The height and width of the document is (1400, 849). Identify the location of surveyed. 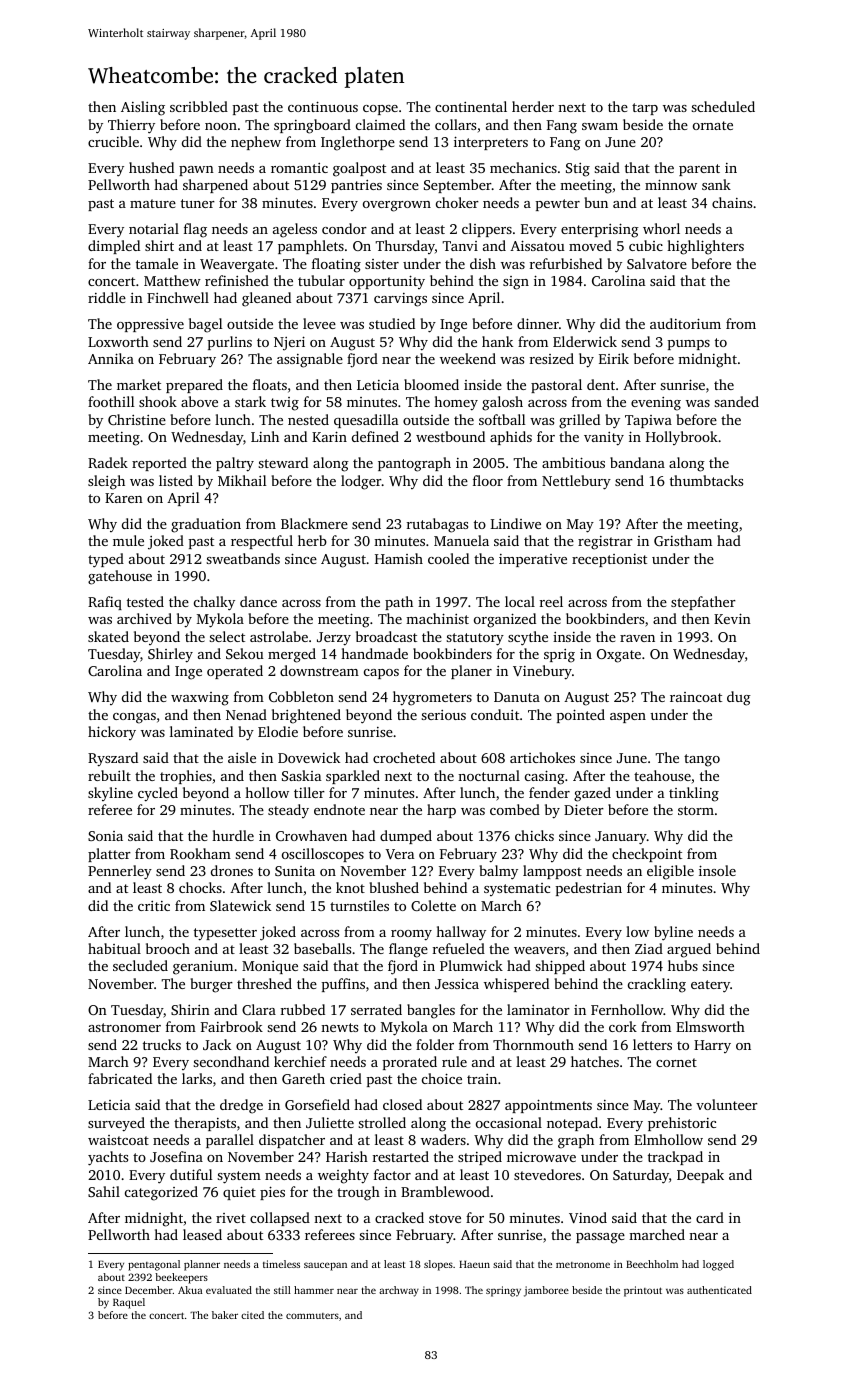
(116, 1124).
